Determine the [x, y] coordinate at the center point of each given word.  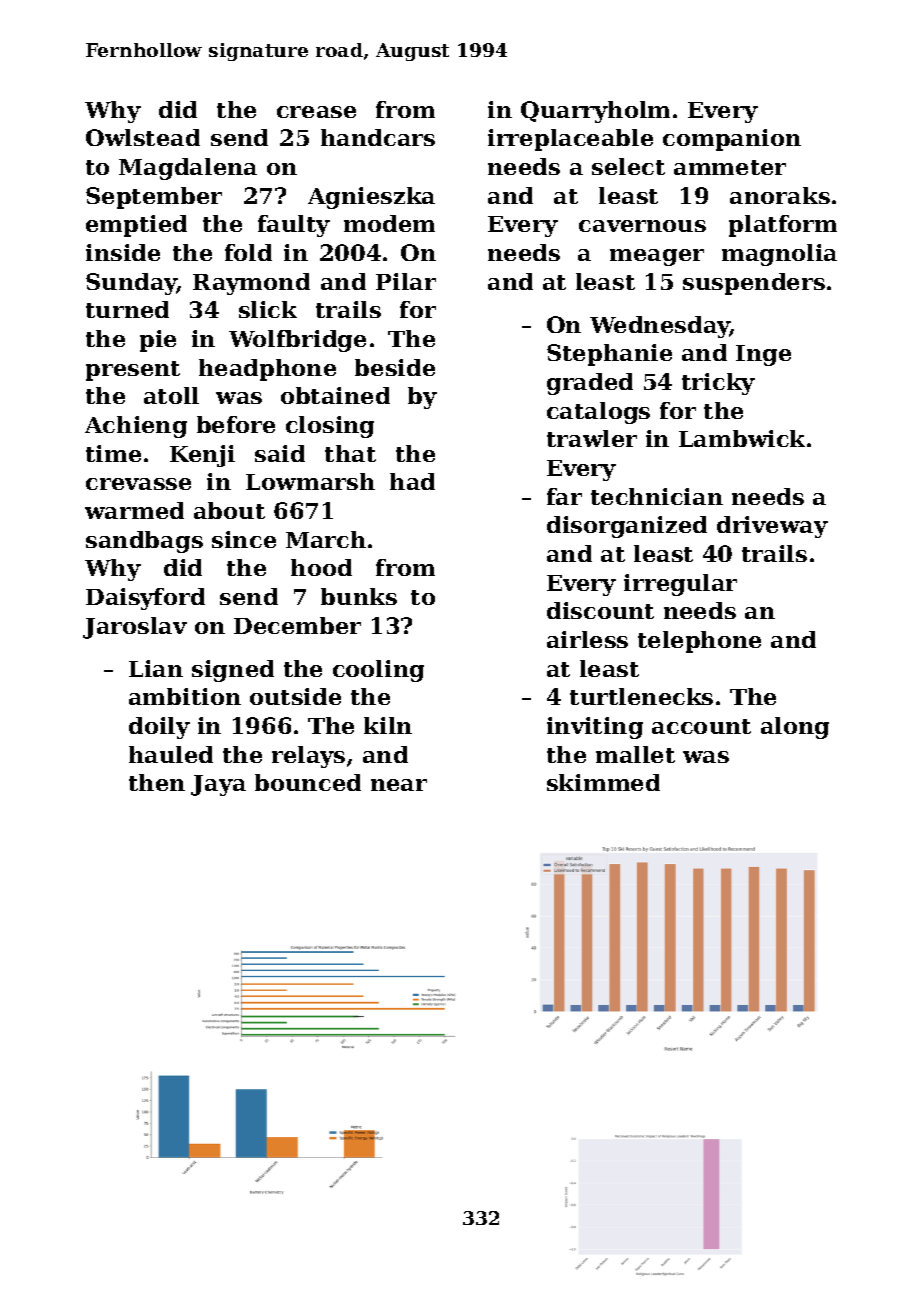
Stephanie [609, 355]
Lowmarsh [310, 481]
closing [330, 427]
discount [600, 610]
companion [732, 140]
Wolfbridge [297, 341]
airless [587, 639]
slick [268, 309]
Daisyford [145, 599]
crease [316, 112]
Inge [763, 355]
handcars [378, 137]
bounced [308, 782]
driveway [772, 527]
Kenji [202, 456]
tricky [718, 384]
